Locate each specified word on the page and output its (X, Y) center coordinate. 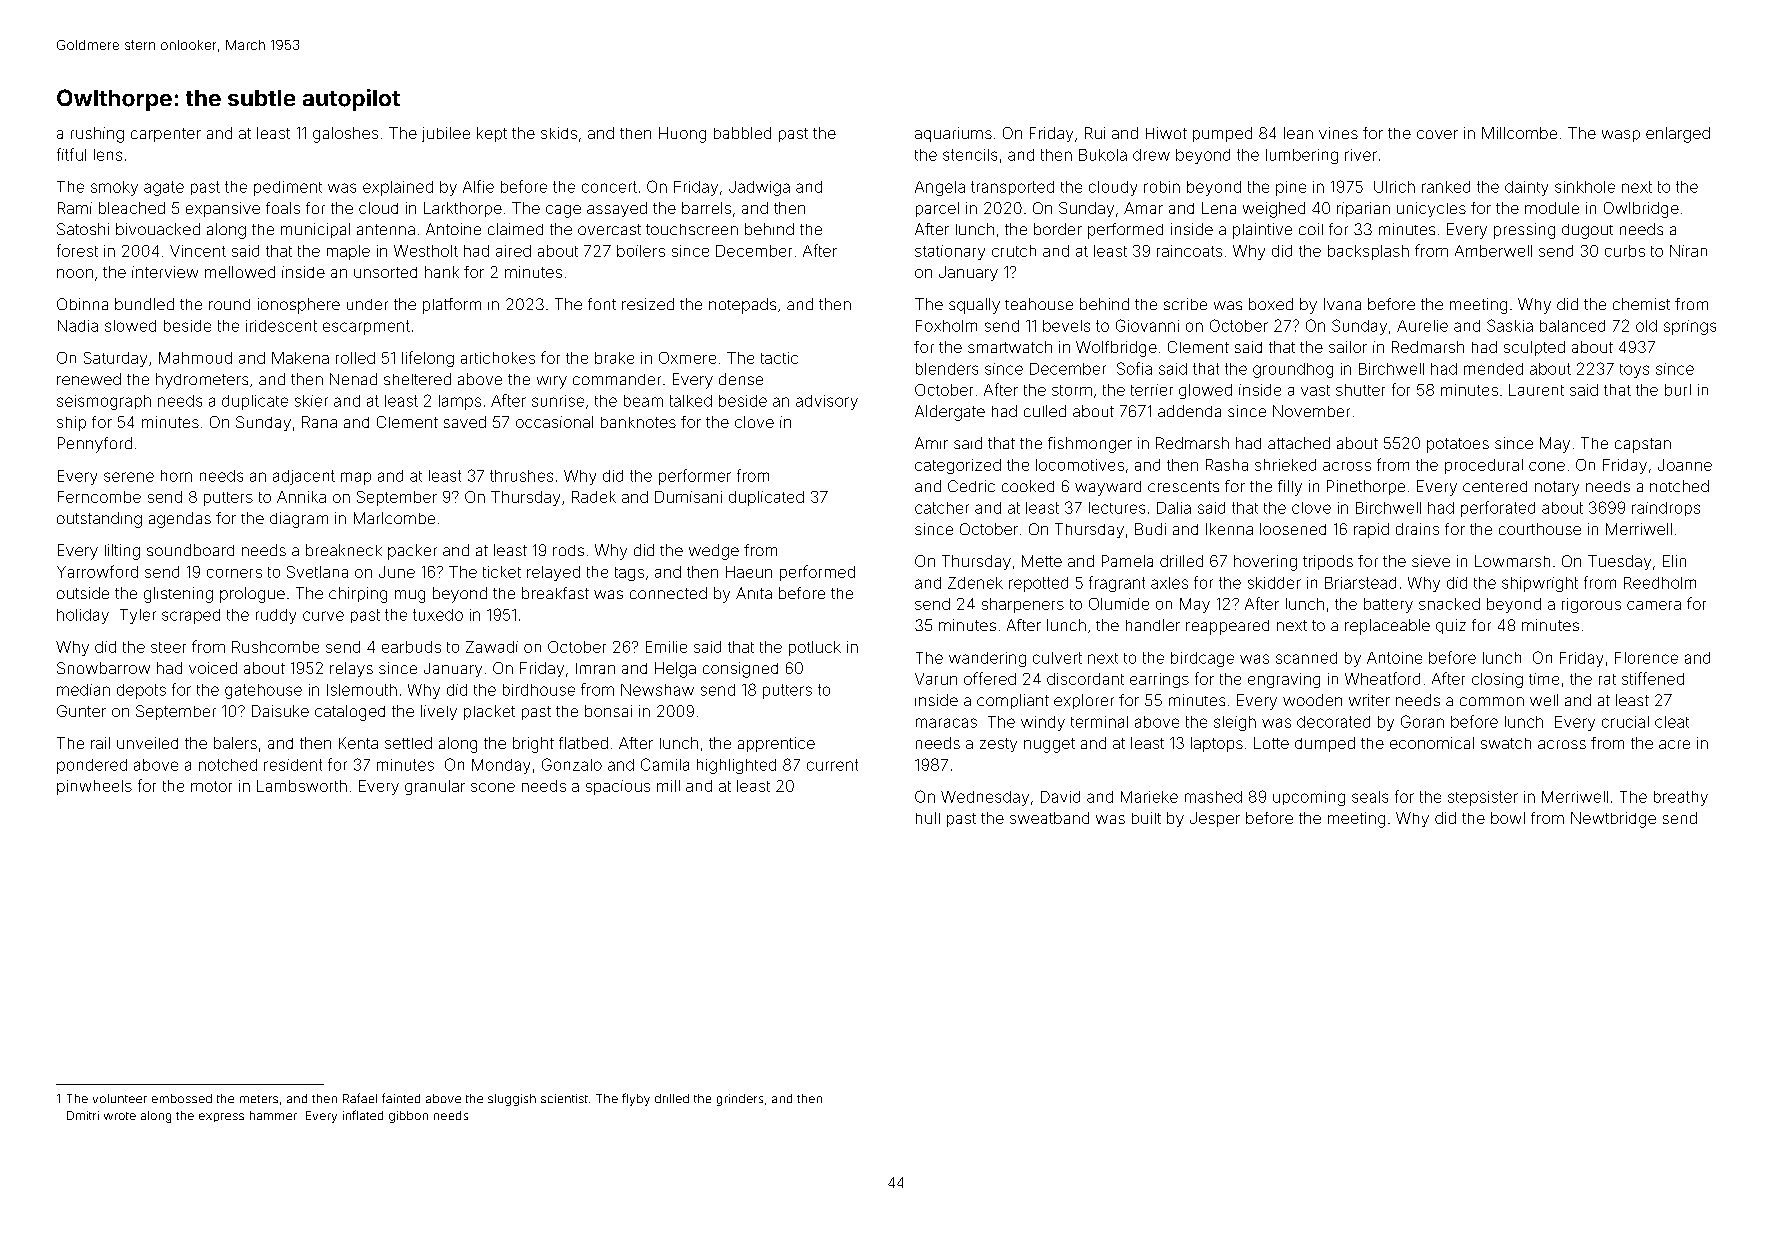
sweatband (1049, 818)
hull (928, 818)
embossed (182, 1098)
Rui (1095, 133)
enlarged (1678, 135)
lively (439, 712)
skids (559, 133)
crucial (1625, 722)
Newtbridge (1613, 820)
